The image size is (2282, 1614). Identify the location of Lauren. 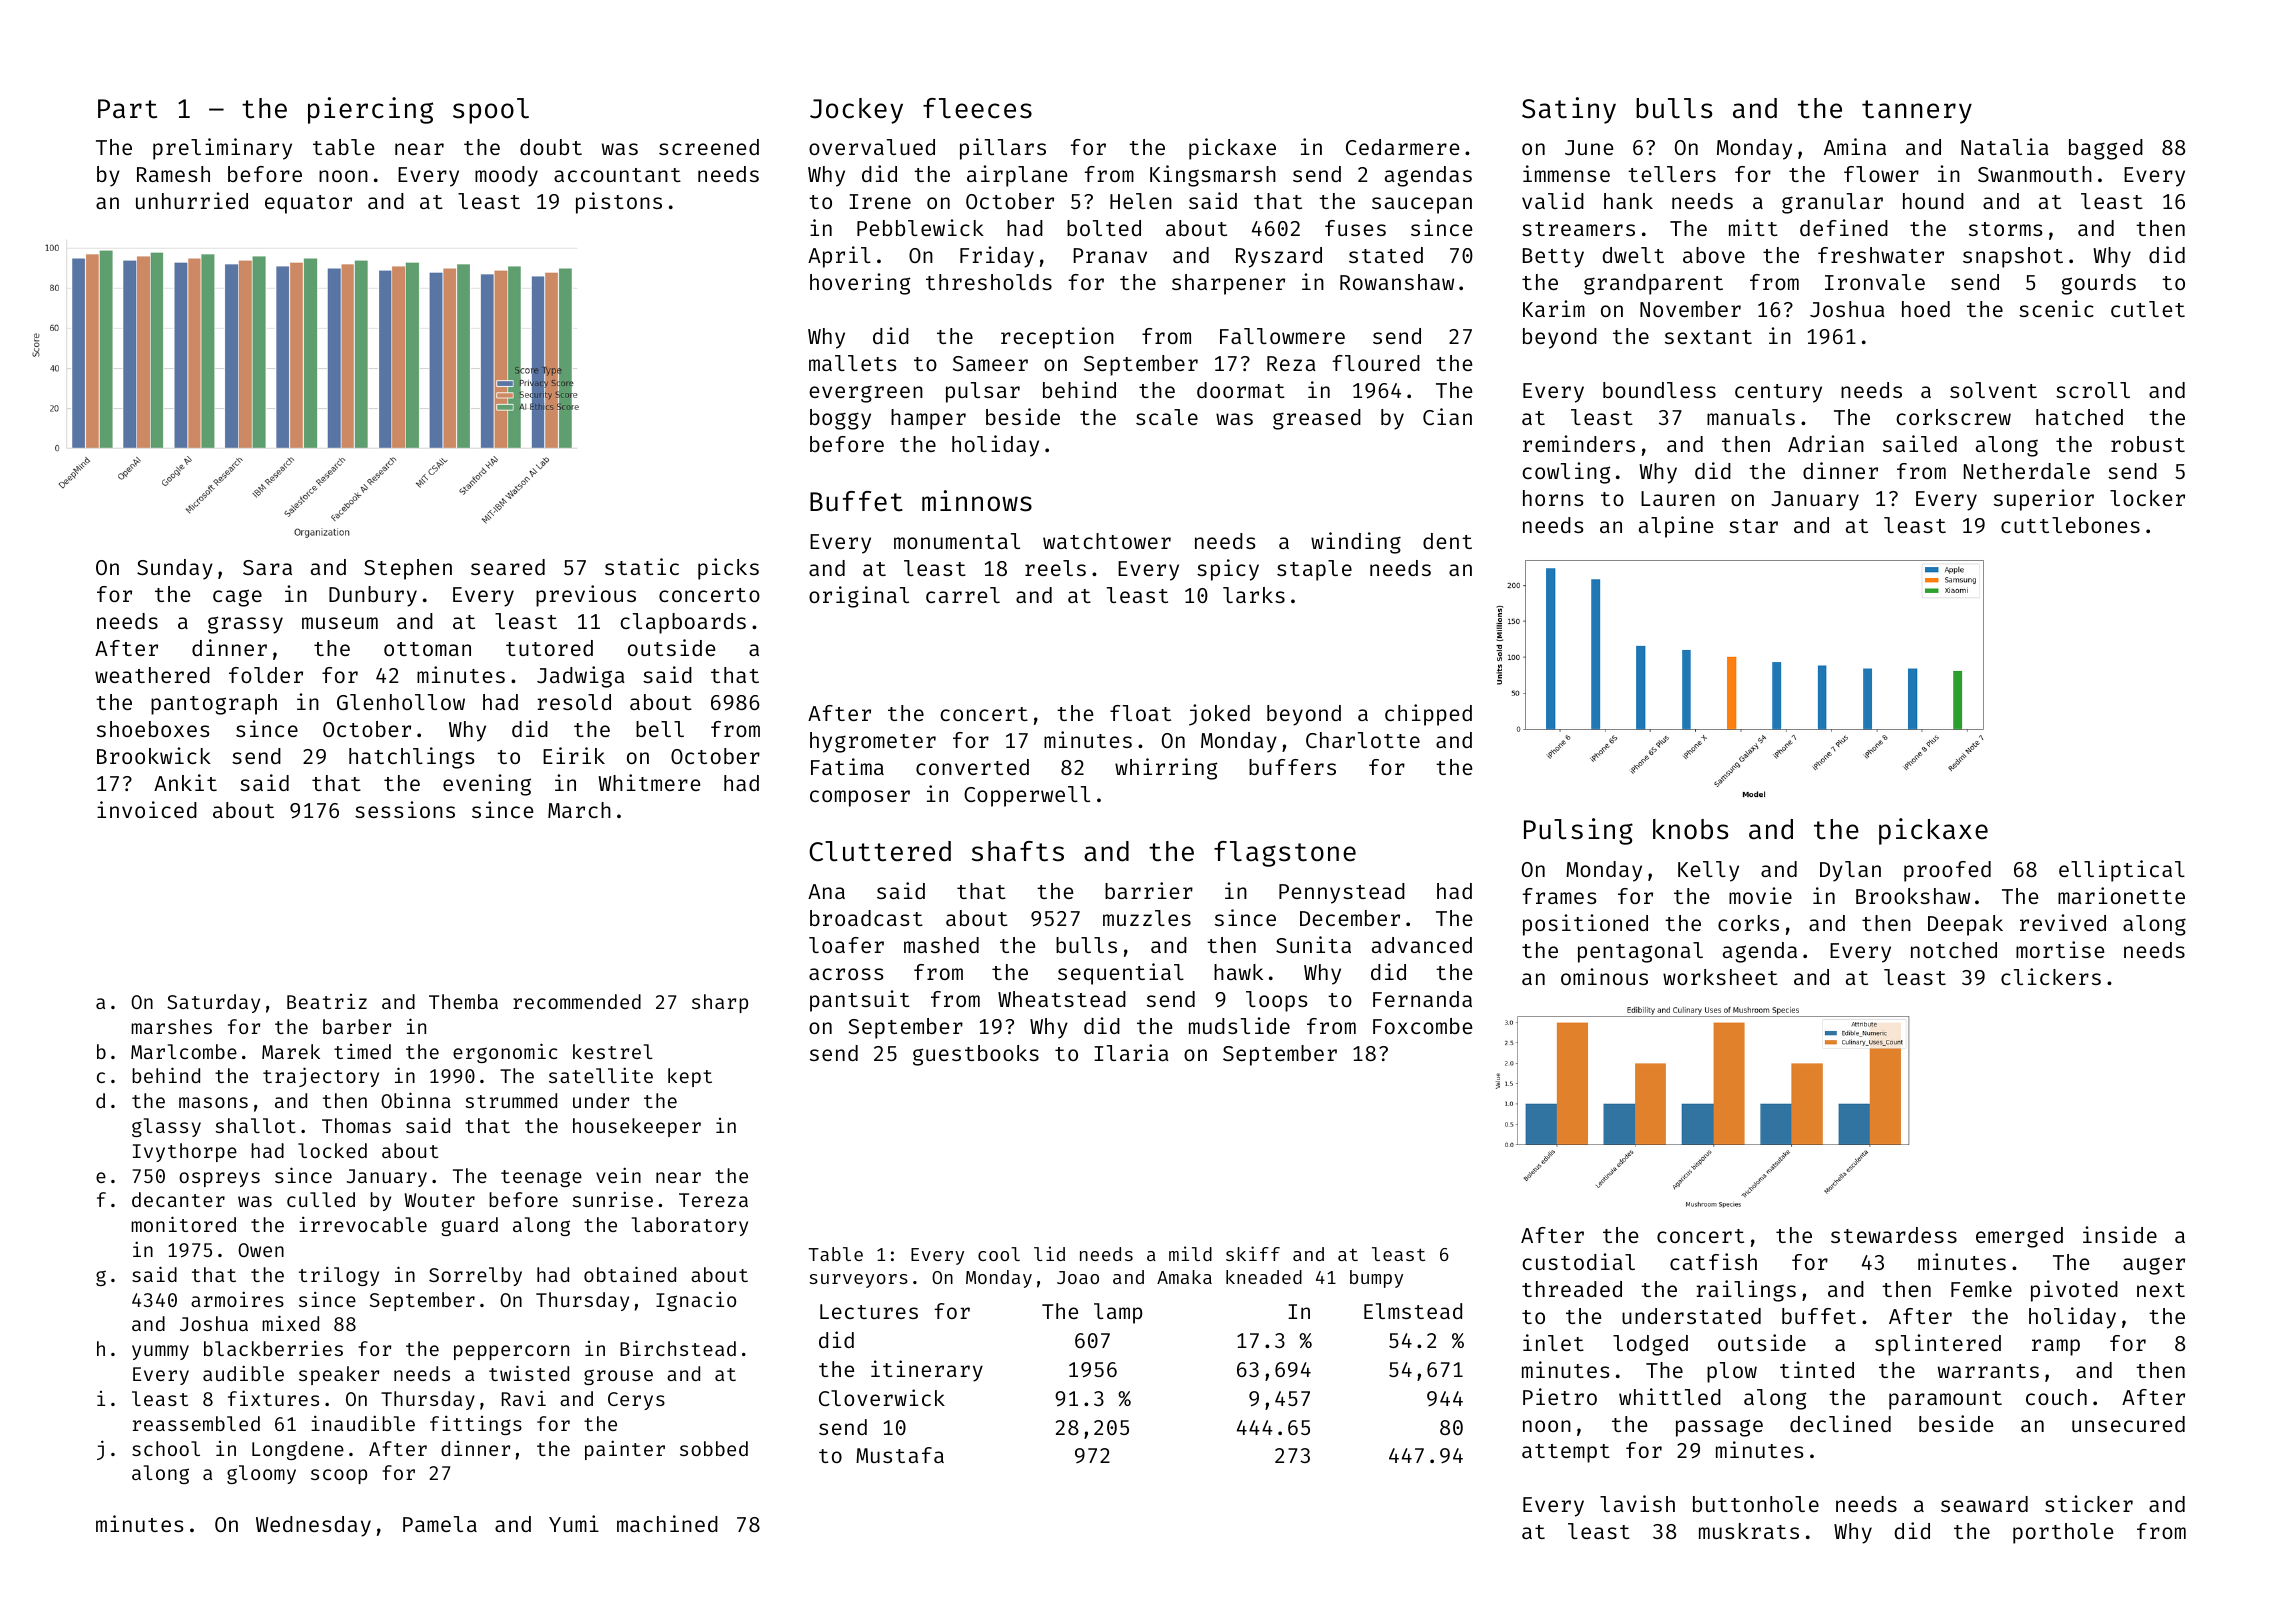
(1678, 498).
